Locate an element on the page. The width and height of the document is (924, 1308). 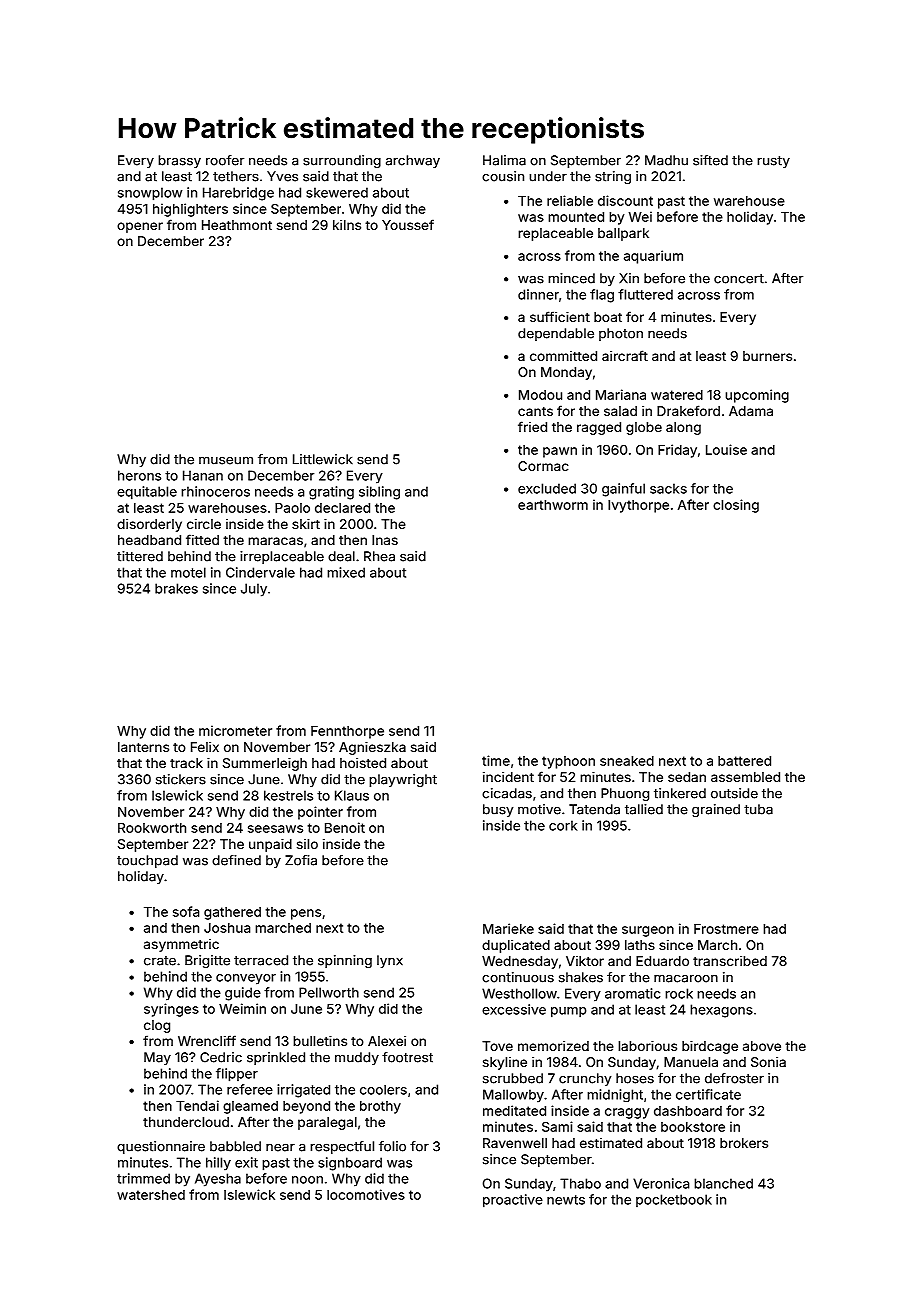
brassy is located at coordinates (179, 161).
